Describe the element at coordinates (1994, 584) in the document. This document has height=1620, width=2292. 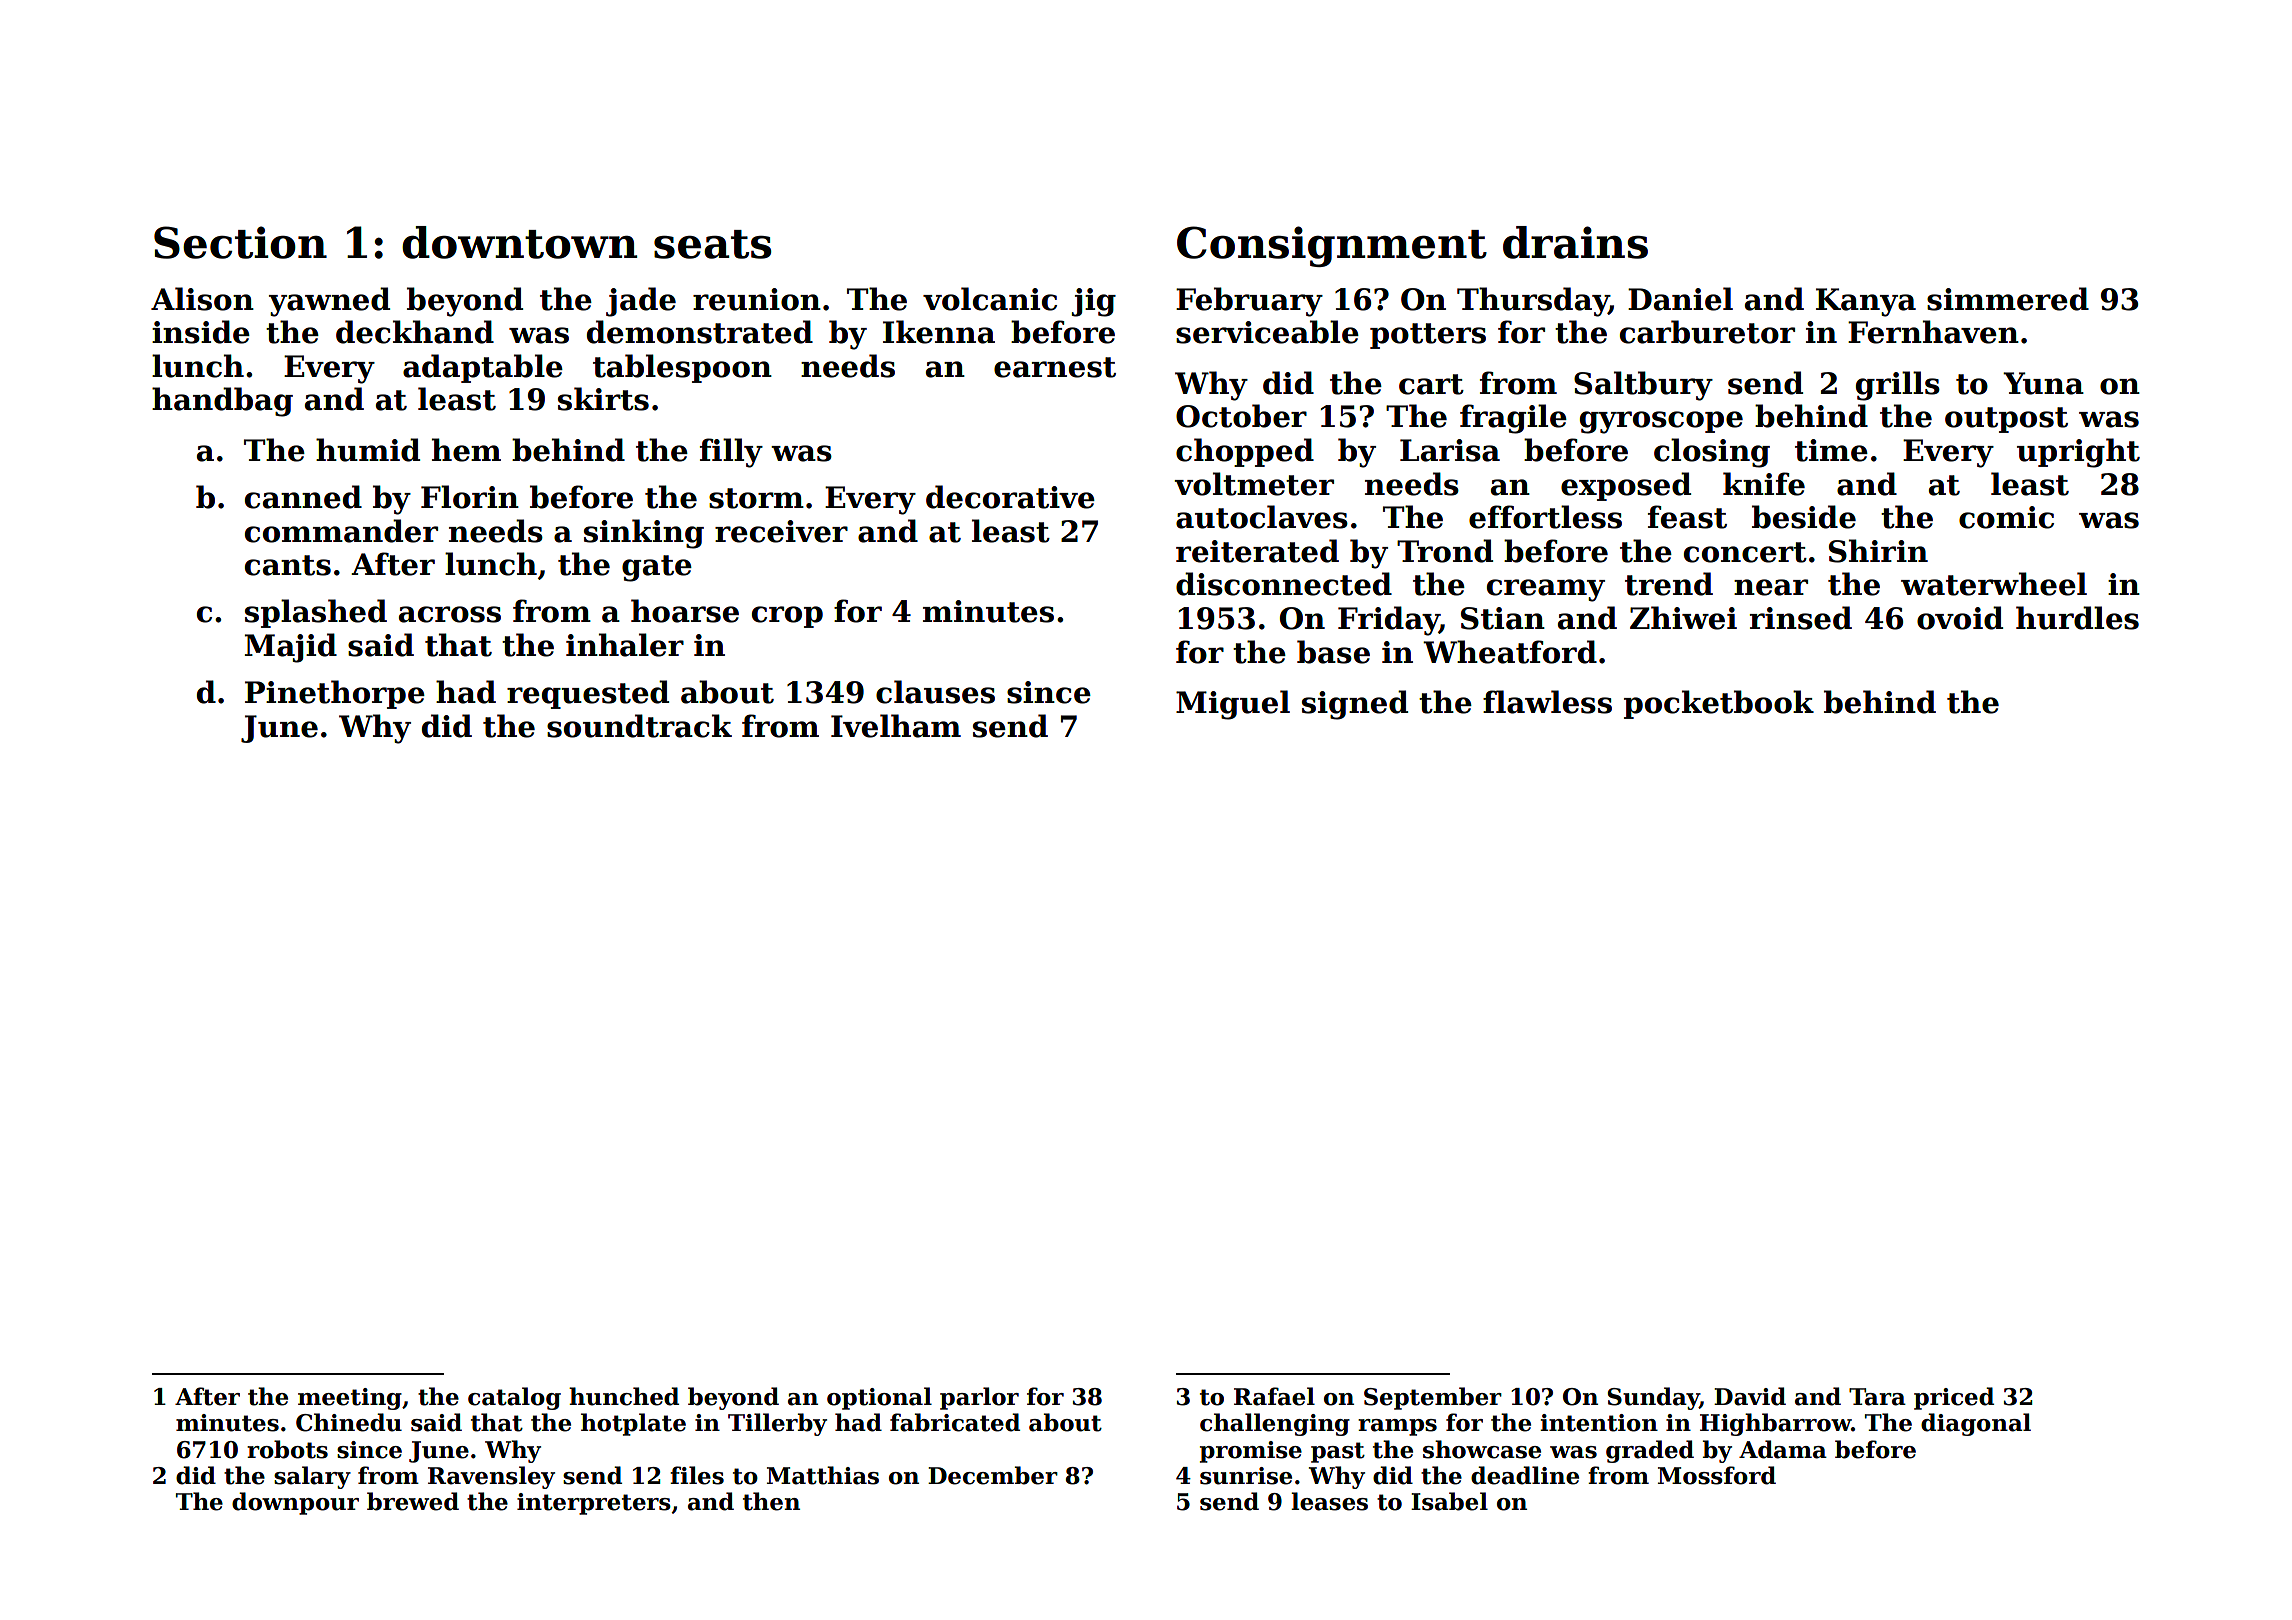
I see `waterwheel` at that location.
